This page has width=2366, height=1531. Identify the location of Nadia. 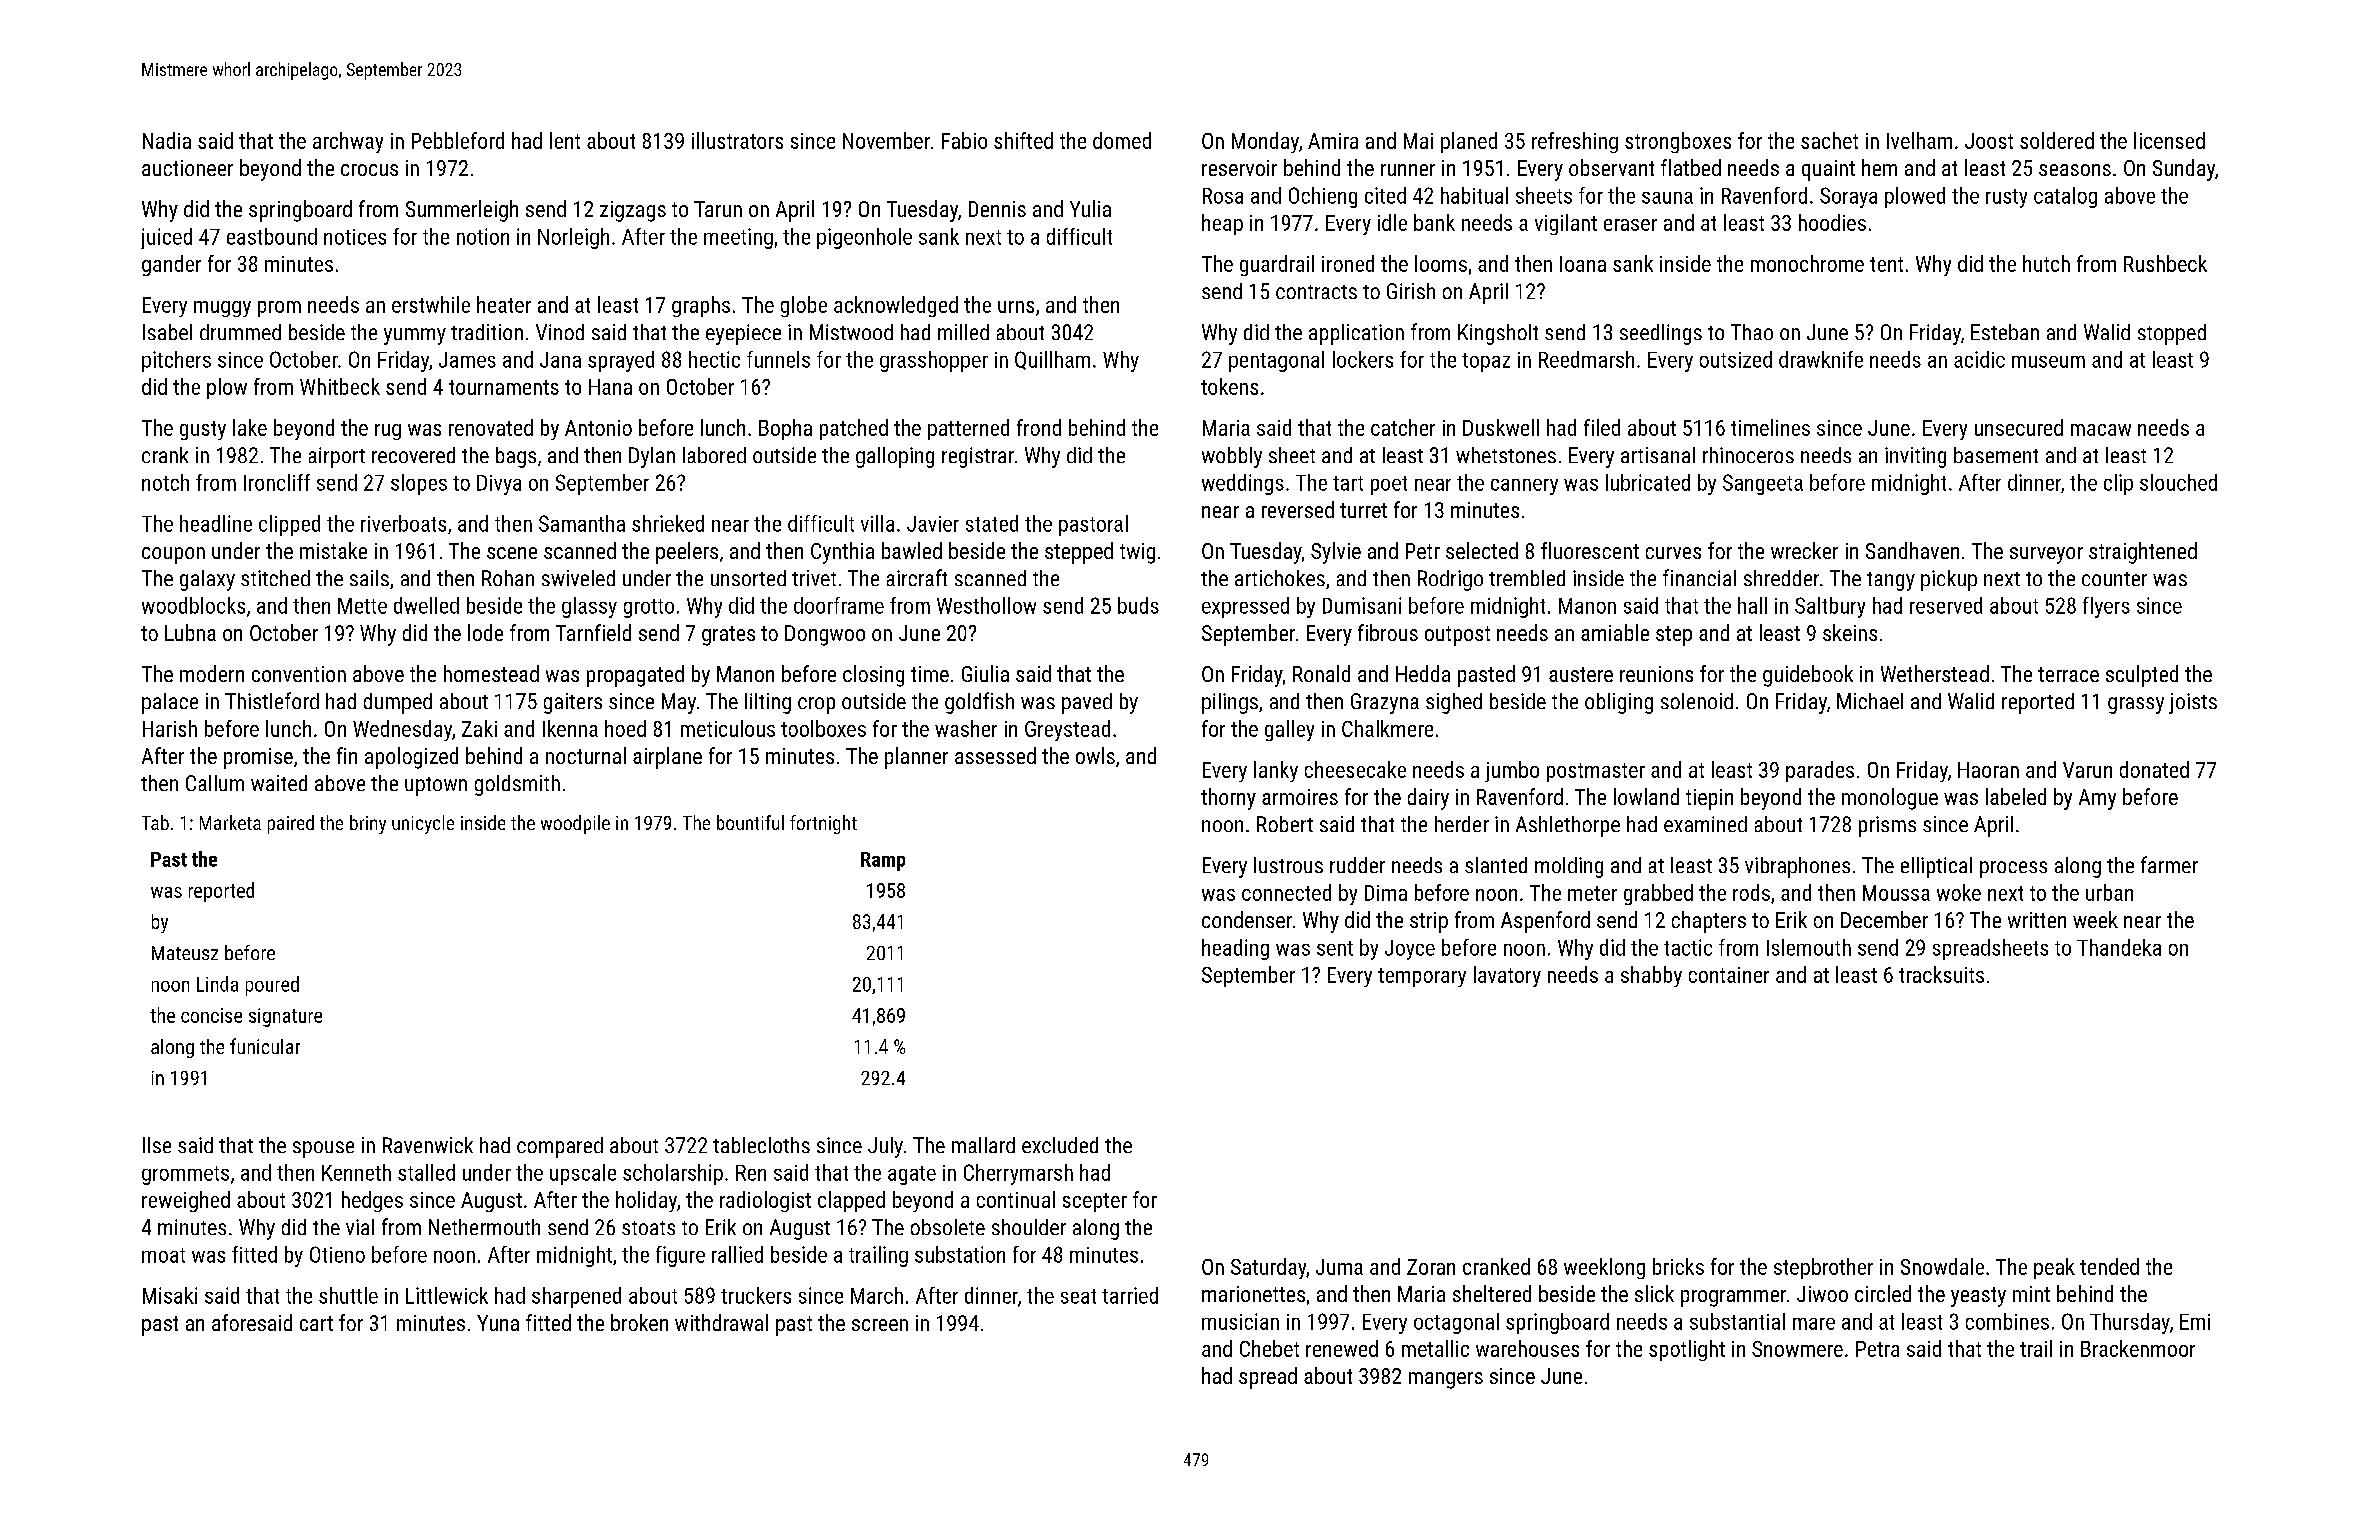
(167, 140).
